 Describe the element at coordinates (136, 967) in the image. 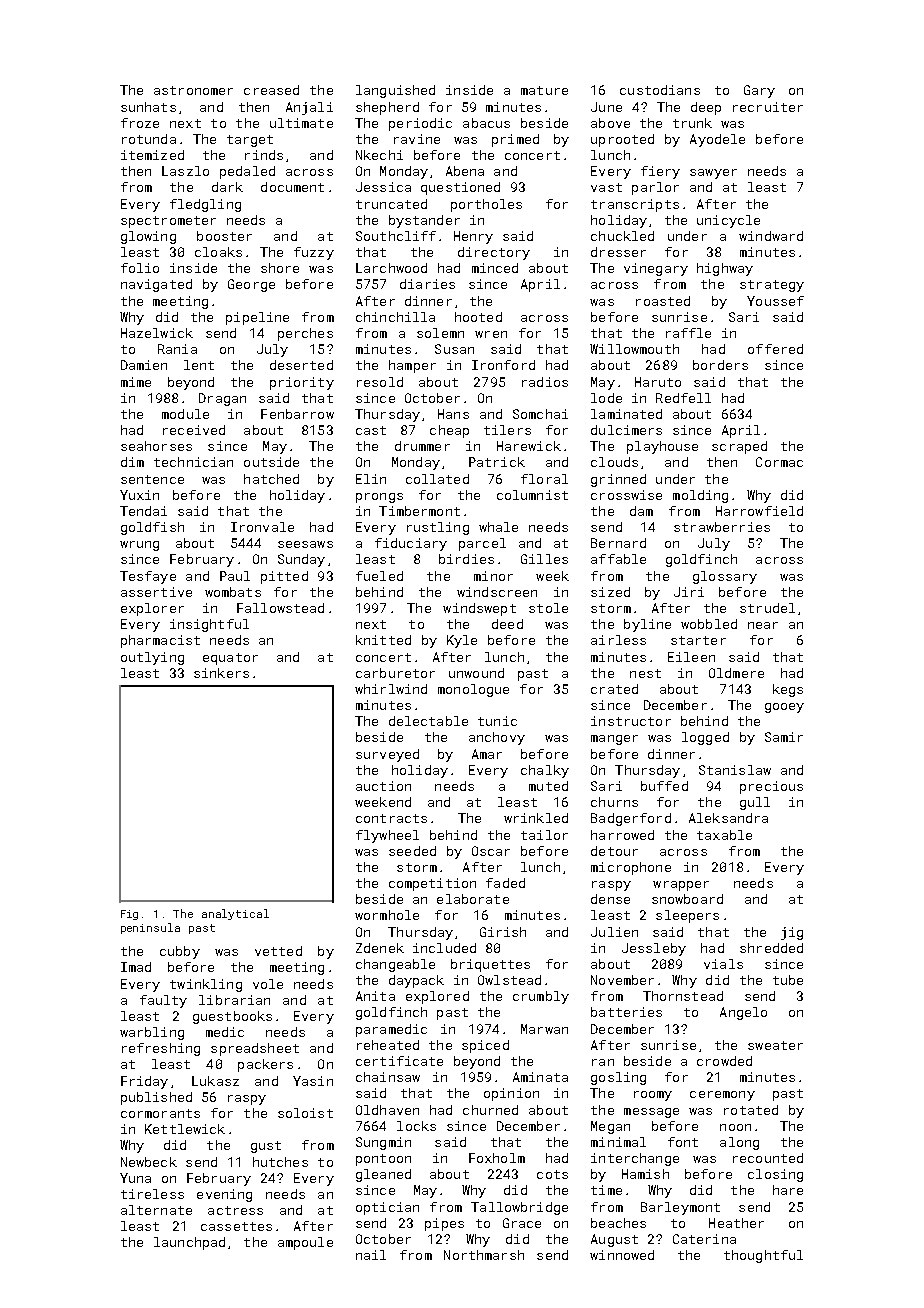

I see `Imad` at that location.
